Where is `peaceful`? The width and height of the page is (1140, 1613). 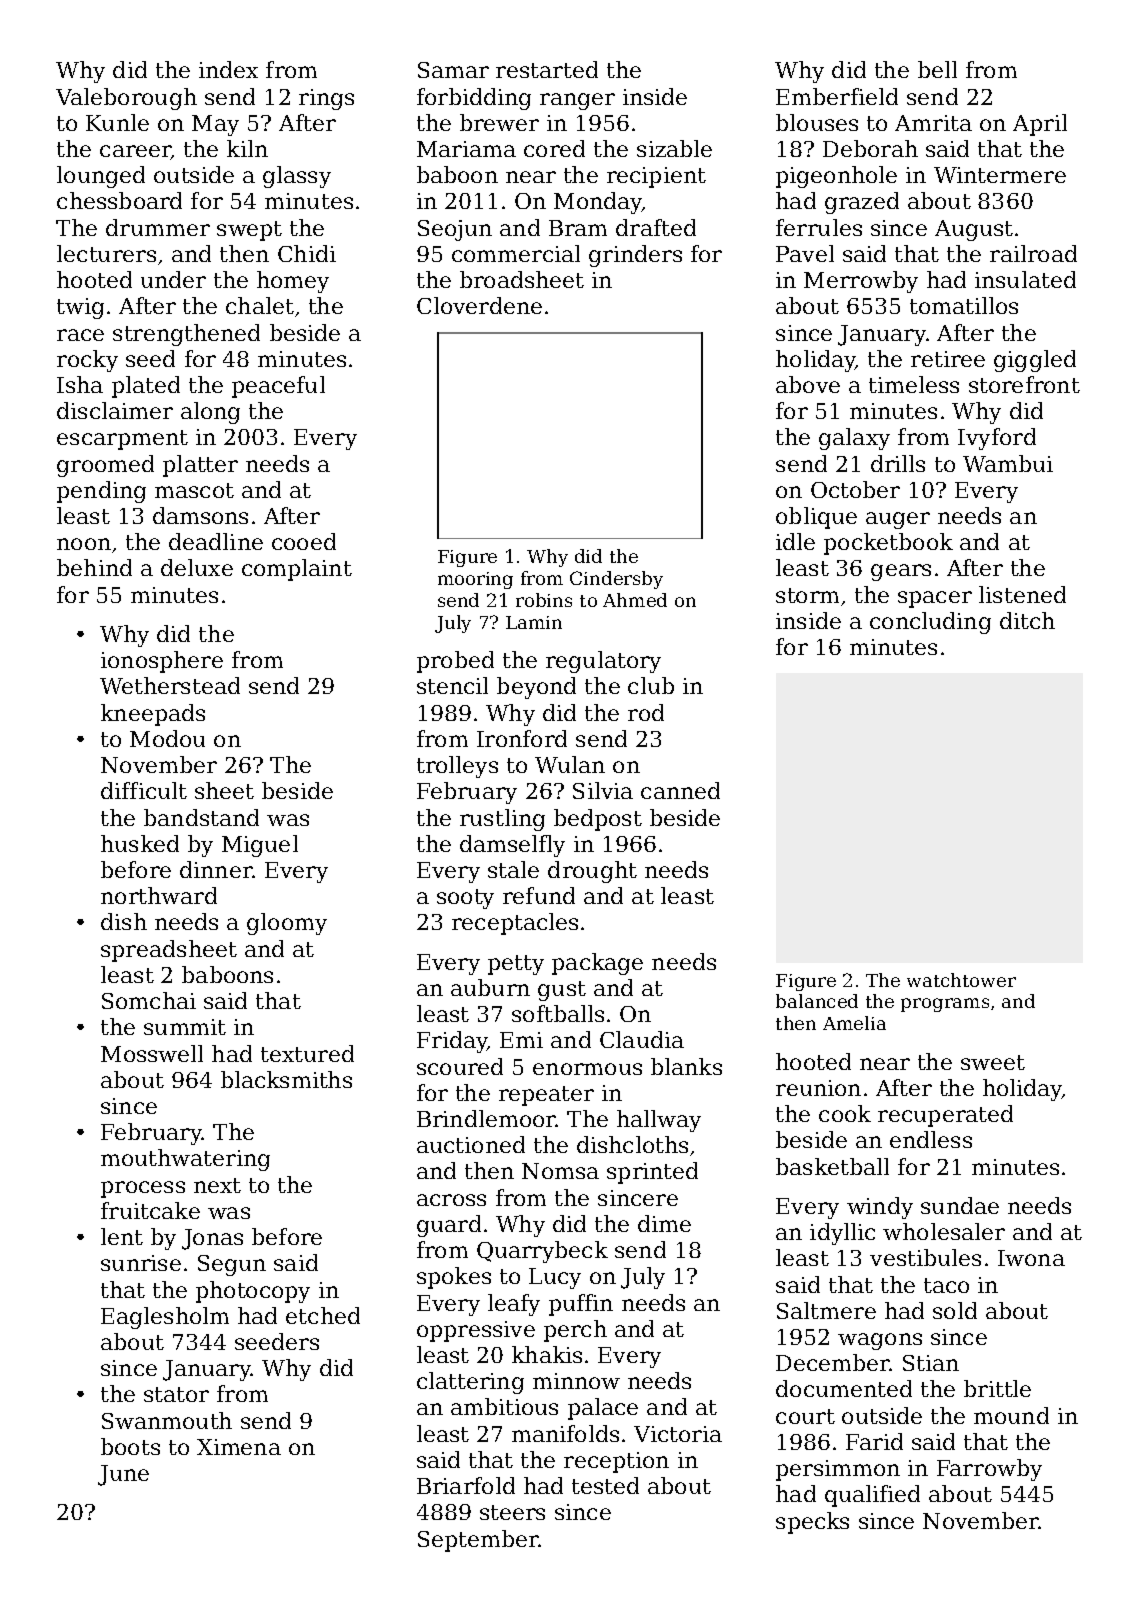
peaceful is located at coordinates (278, 387).
